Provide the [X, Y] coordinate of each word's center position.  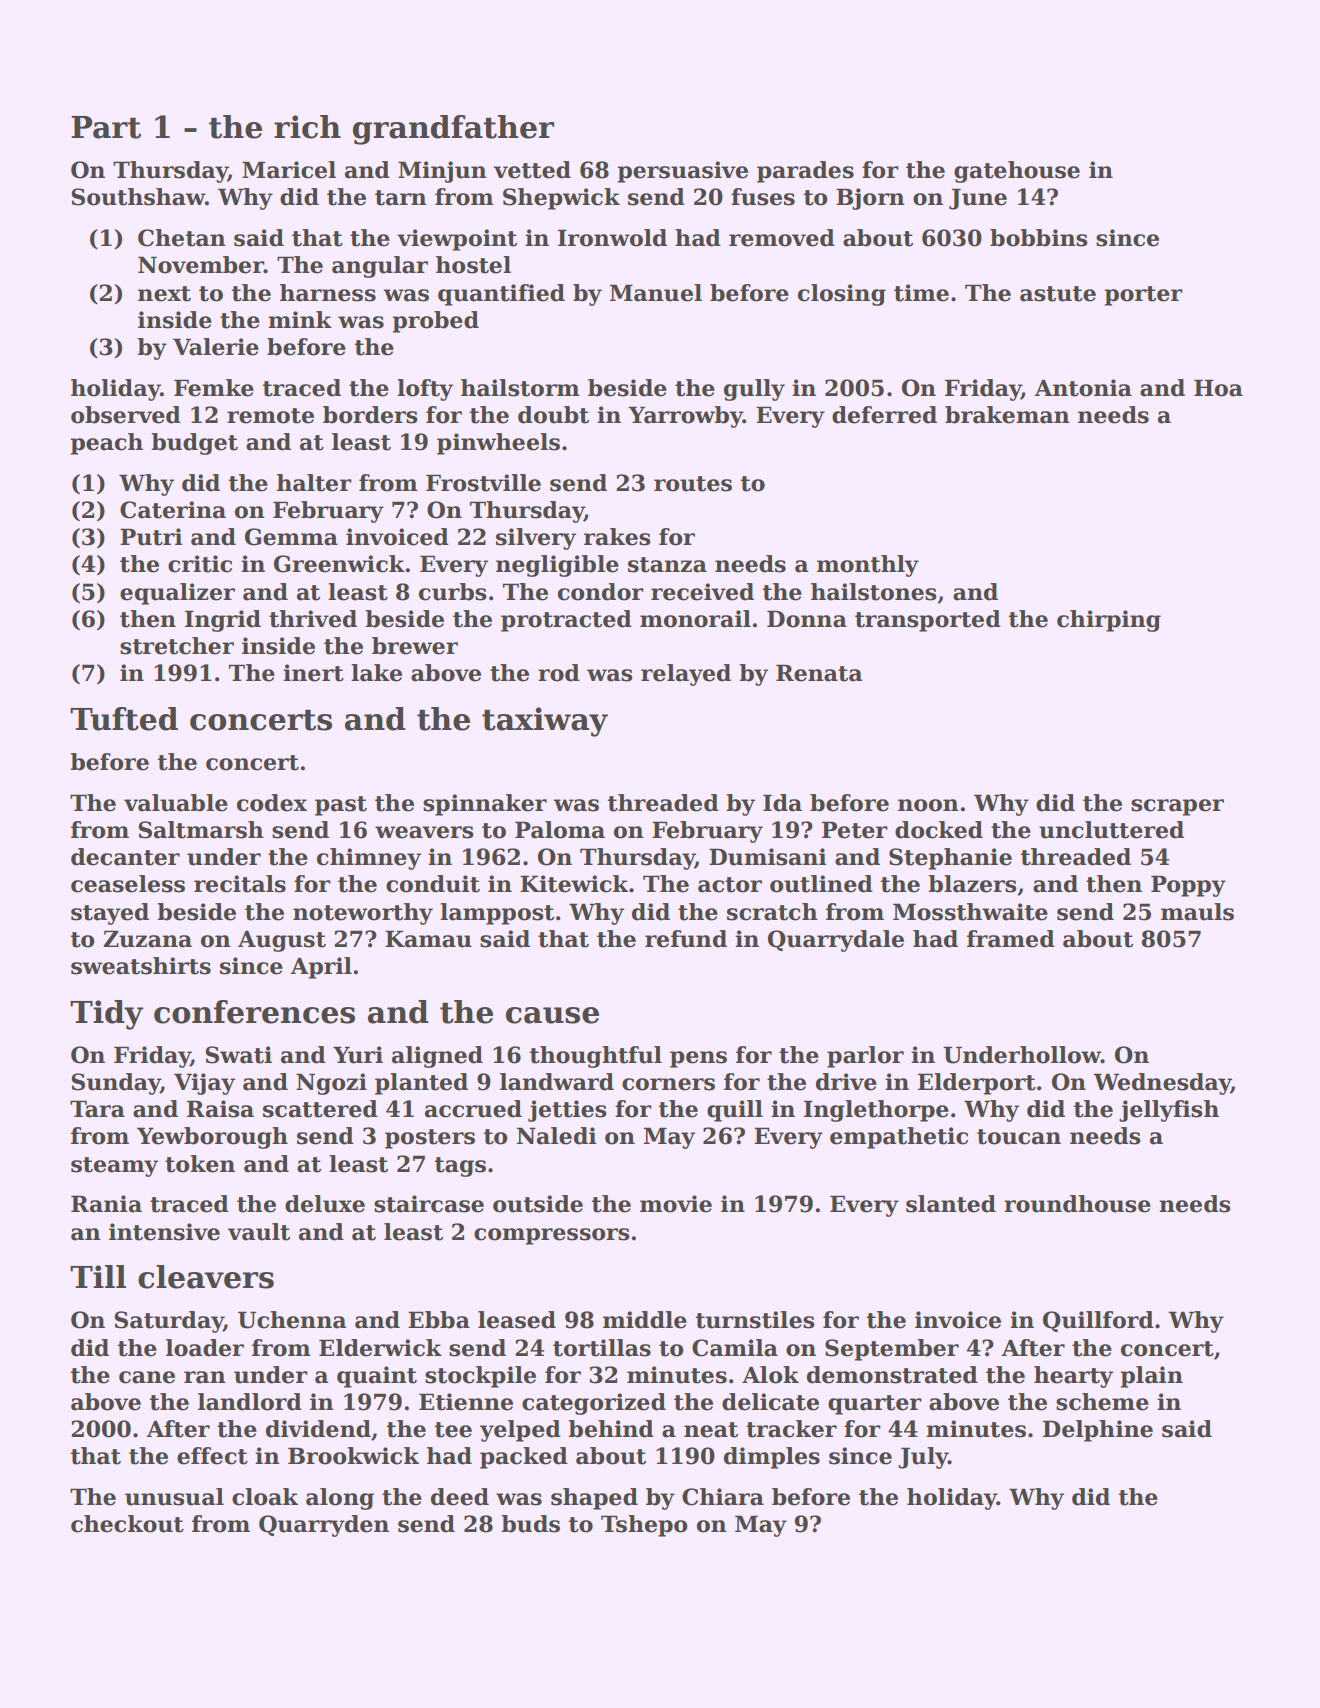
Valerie [216, 347]
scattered [320, 1109]
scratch [772, 912]
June [978, 199]
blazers [972, 884]
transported [928, 621]
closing [842, 295]
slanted [951, 1204]
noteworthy [363, 914]
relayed [686, 675]
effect [212, 1456]
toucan [1019, 1137]
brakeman [1007, 415]
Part [106, 127]
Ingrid [223, 621]
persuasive [682, 172]
